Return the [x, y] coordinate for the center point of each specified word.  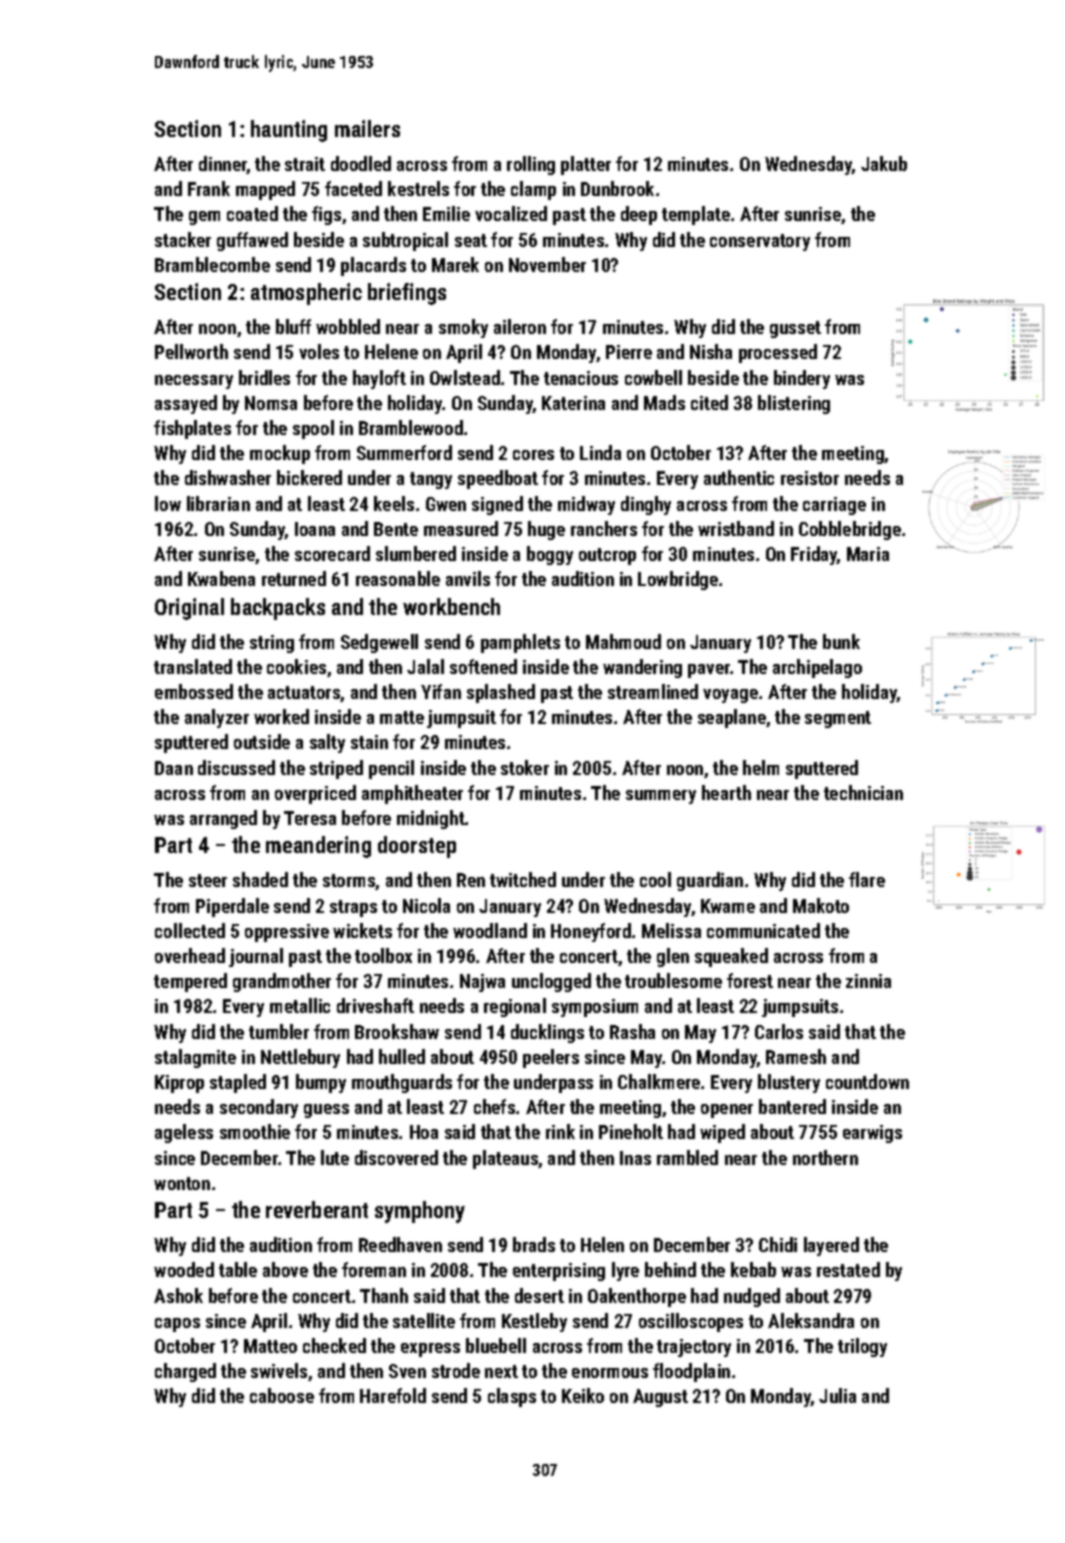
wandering [642, 668]
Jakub [884, 163]
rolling [531, 165]
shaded [260, 879]
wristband [736, 528]
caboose [282, 1395]
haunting [289, 131]
